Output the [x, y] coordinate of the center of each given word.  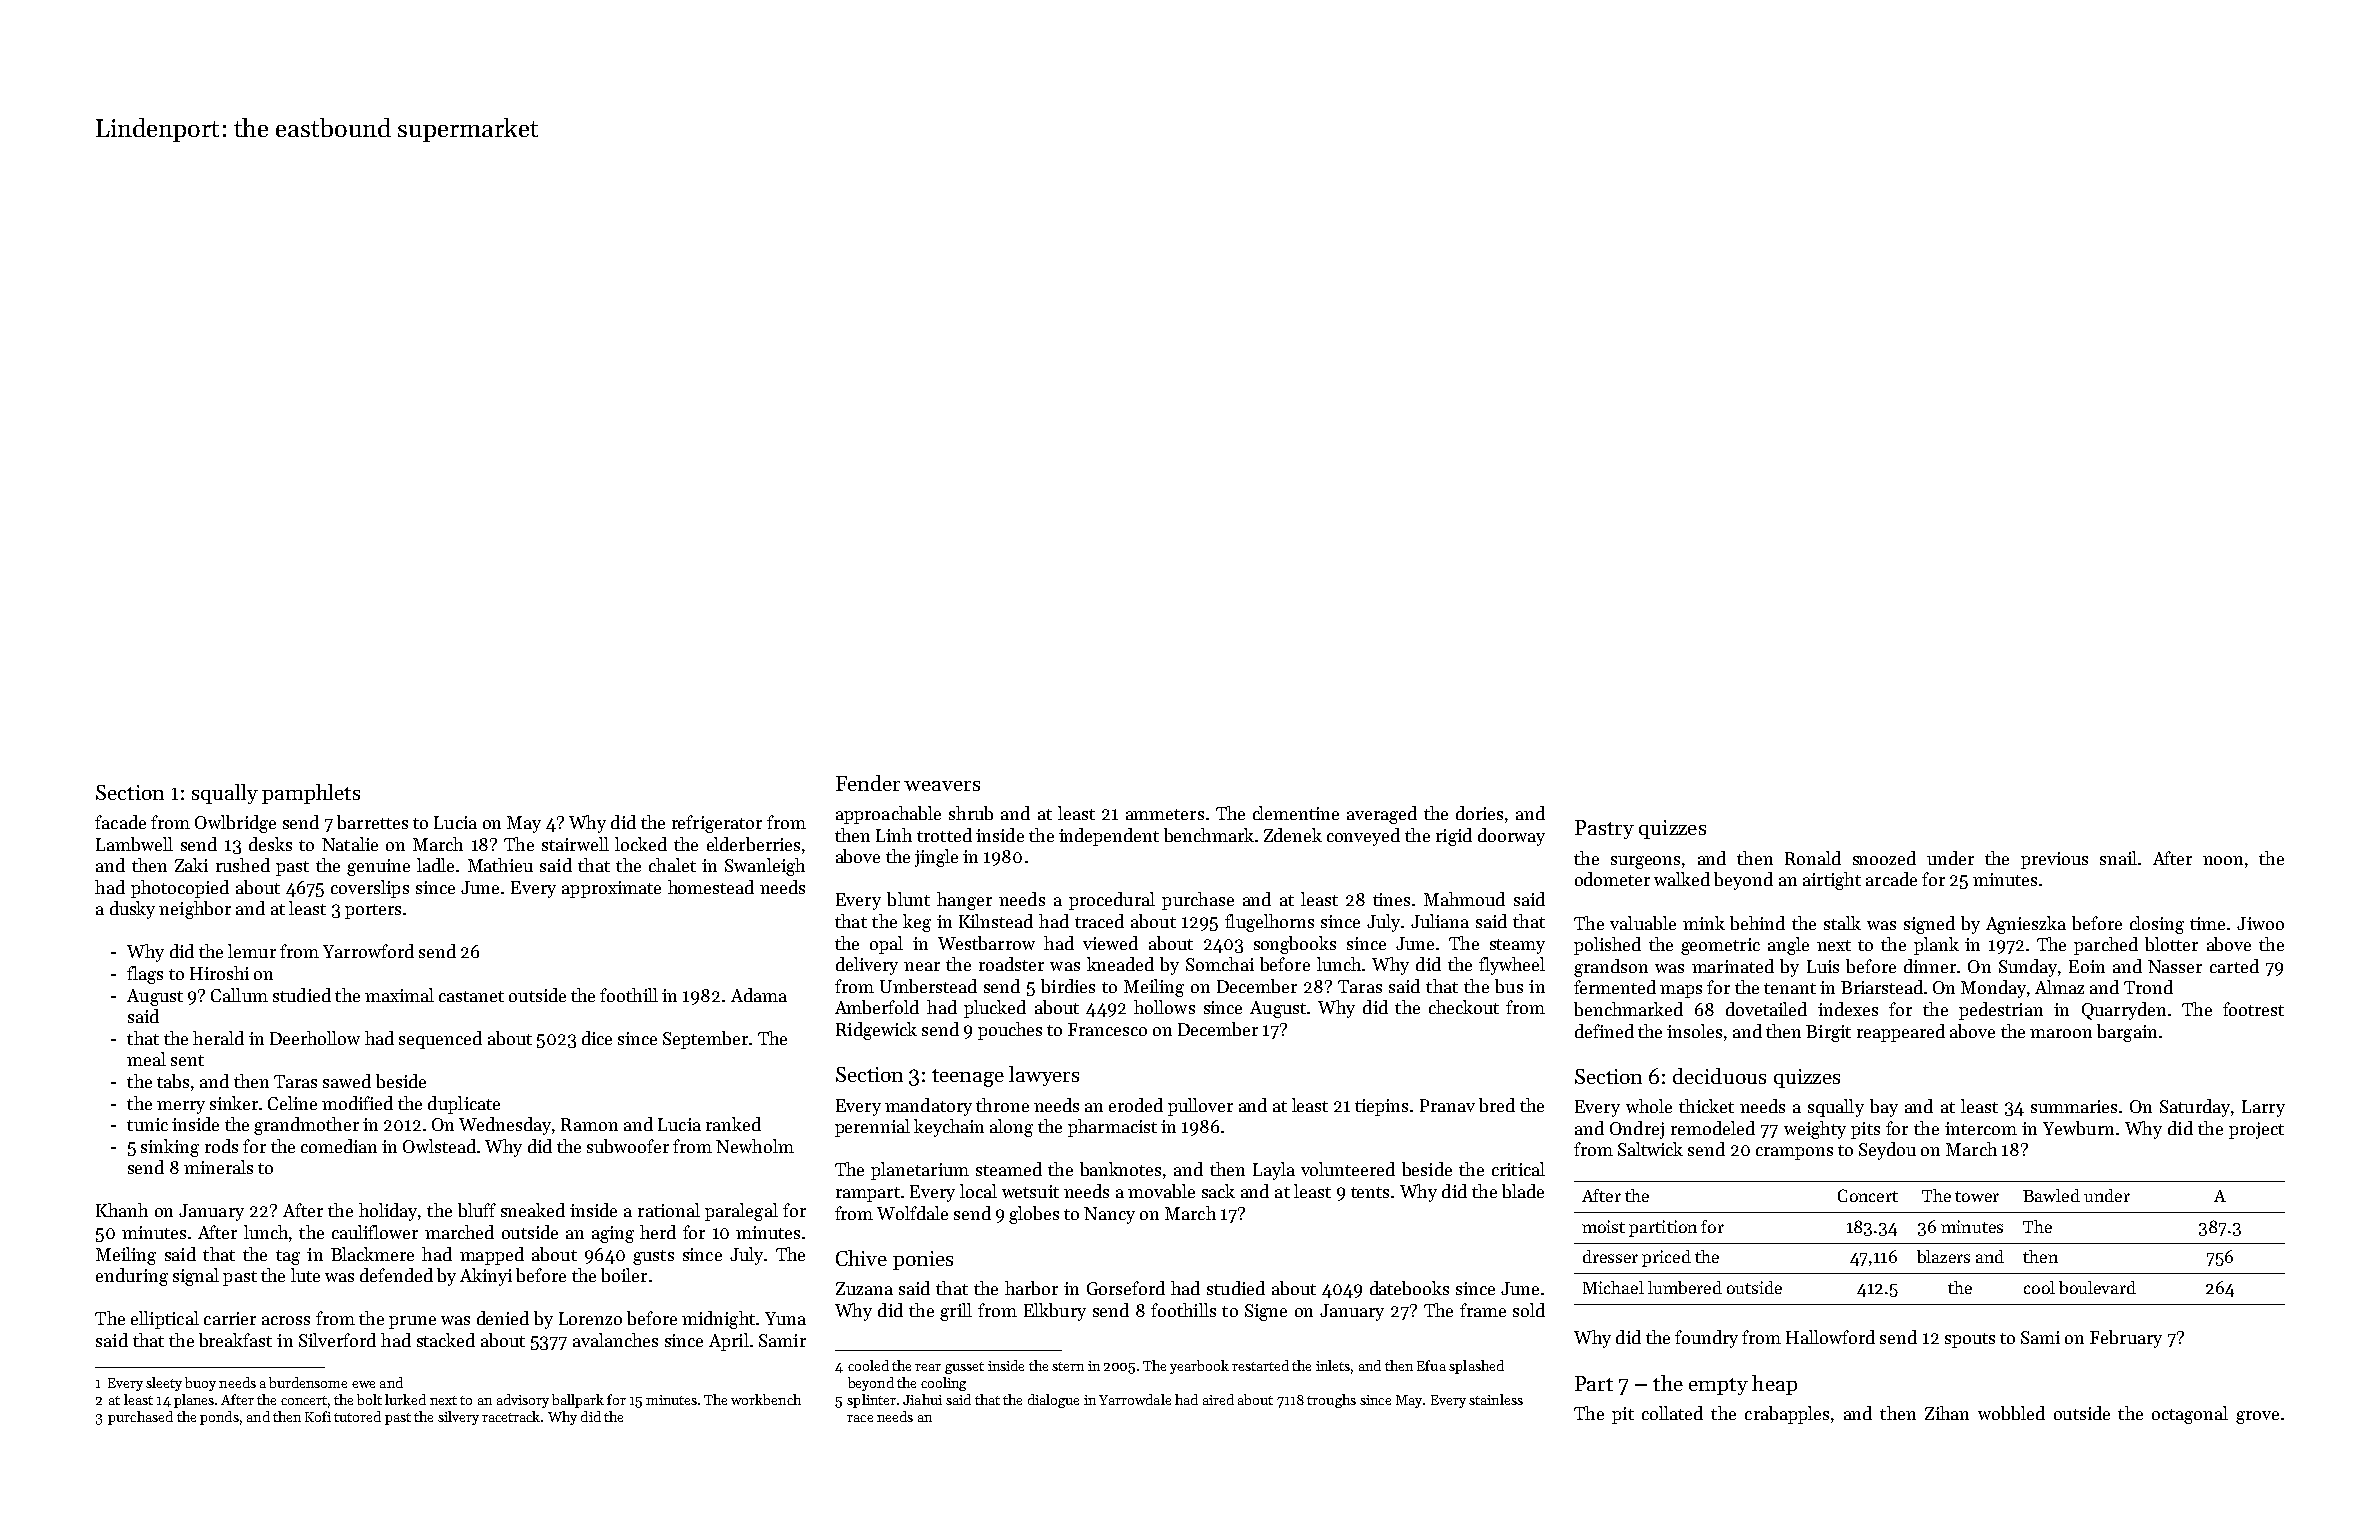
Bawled [2051, 1195]
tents [1370, 1192]
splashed [1476, 1367]
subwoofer [628, 1146]
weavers [942, 786]
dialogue [1053, 1401]
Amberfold [877, 1007]
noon [2223, 860]
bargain [2127, 1033]
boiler [624, 1275]
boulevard [2097, 1287]
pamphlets [311, 794]
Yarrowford [368, 951]
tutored [357, 1416]
